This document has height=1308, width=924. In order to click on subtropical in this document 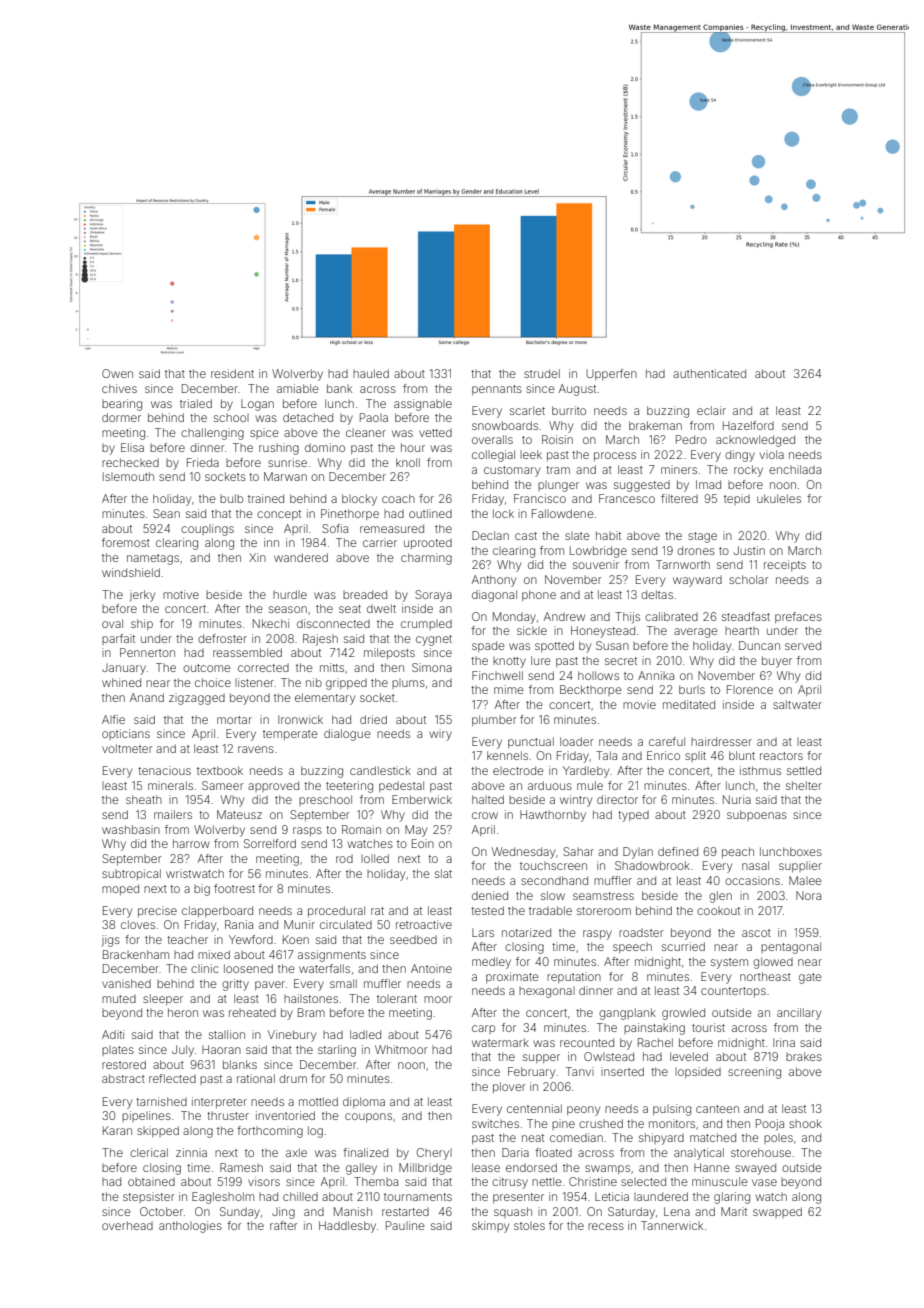, I will do `click(131, 874)`.
